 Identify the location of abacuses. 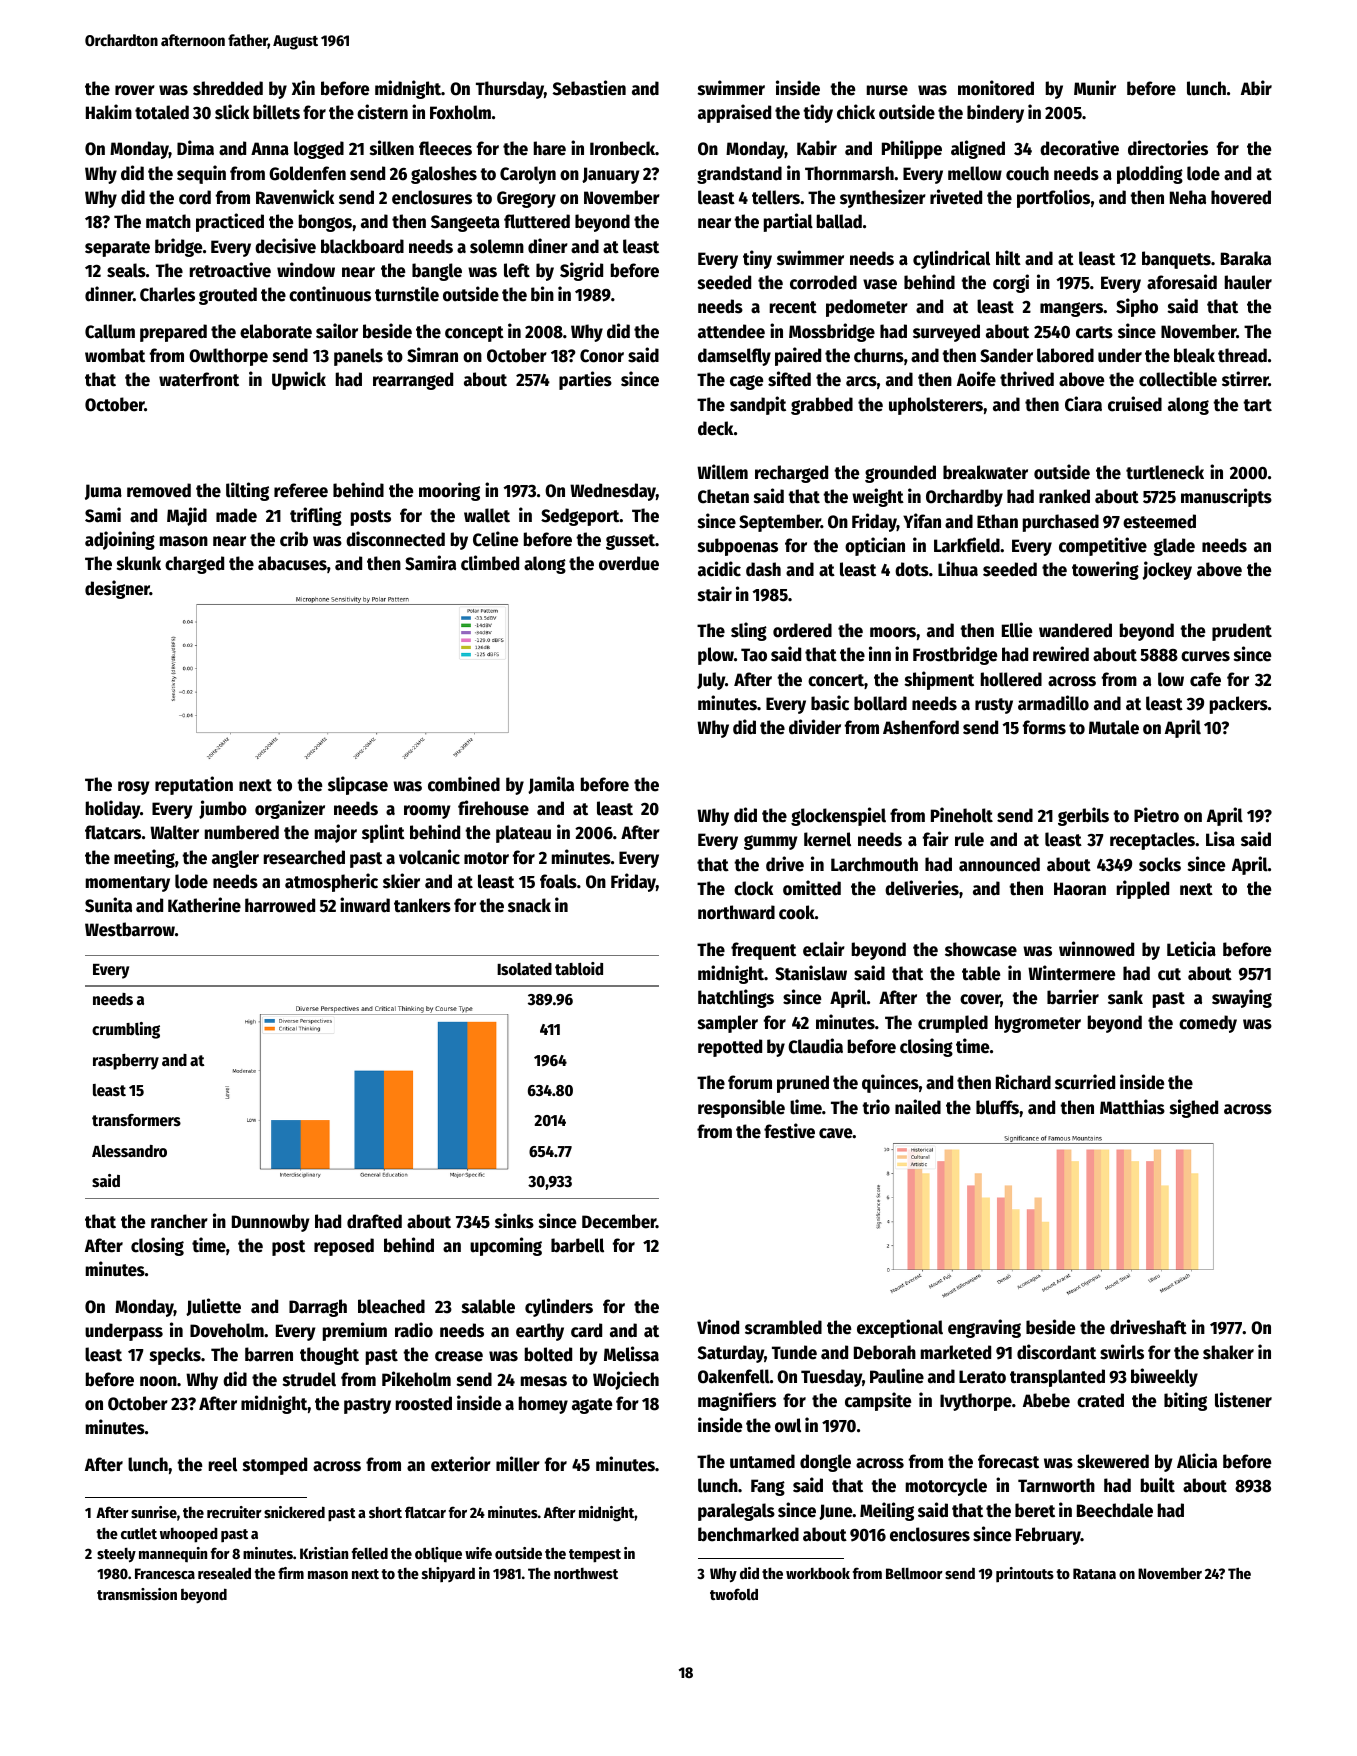
(292, 563).
